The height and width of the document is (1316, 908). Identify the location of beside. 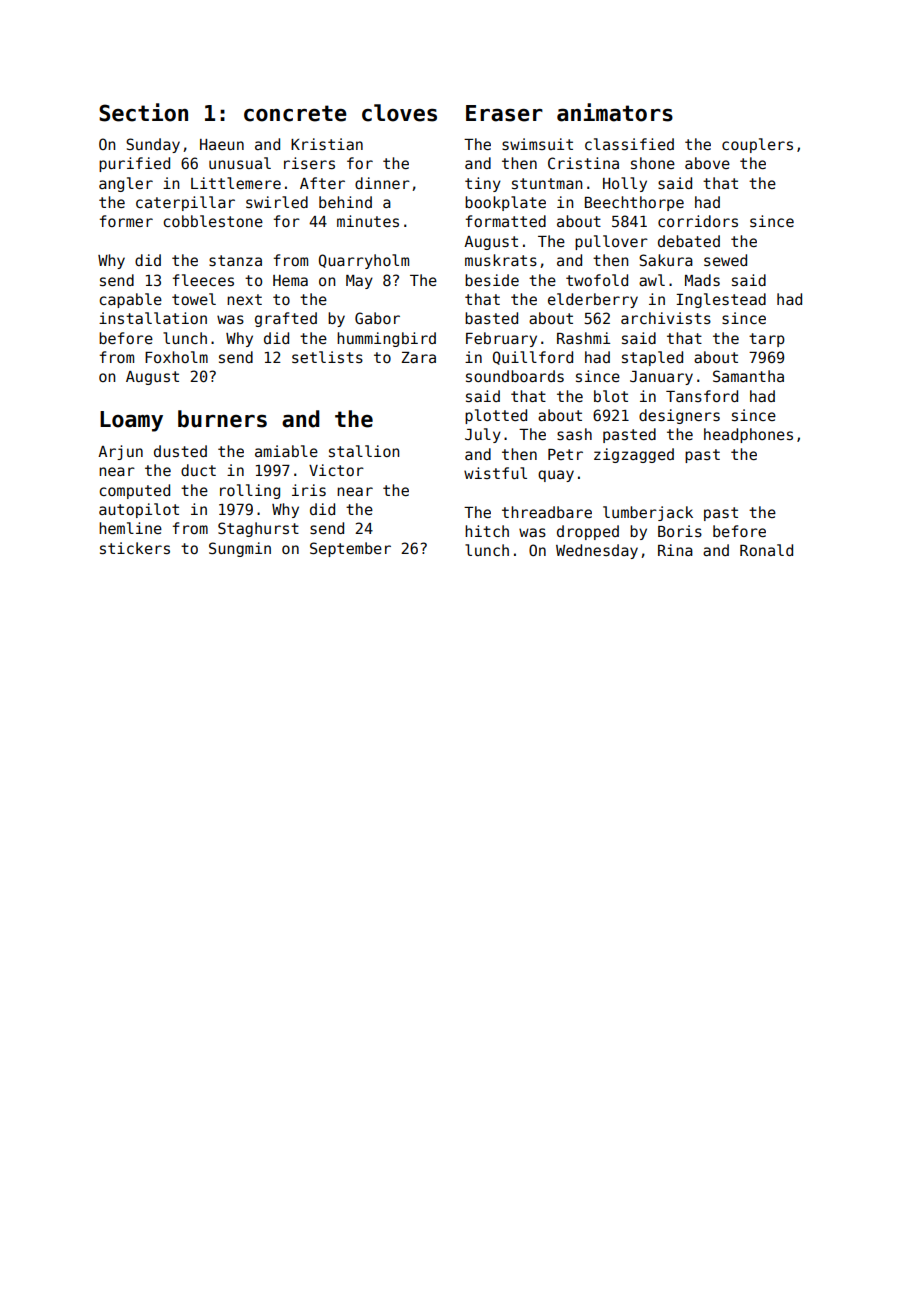
(492, 280).
